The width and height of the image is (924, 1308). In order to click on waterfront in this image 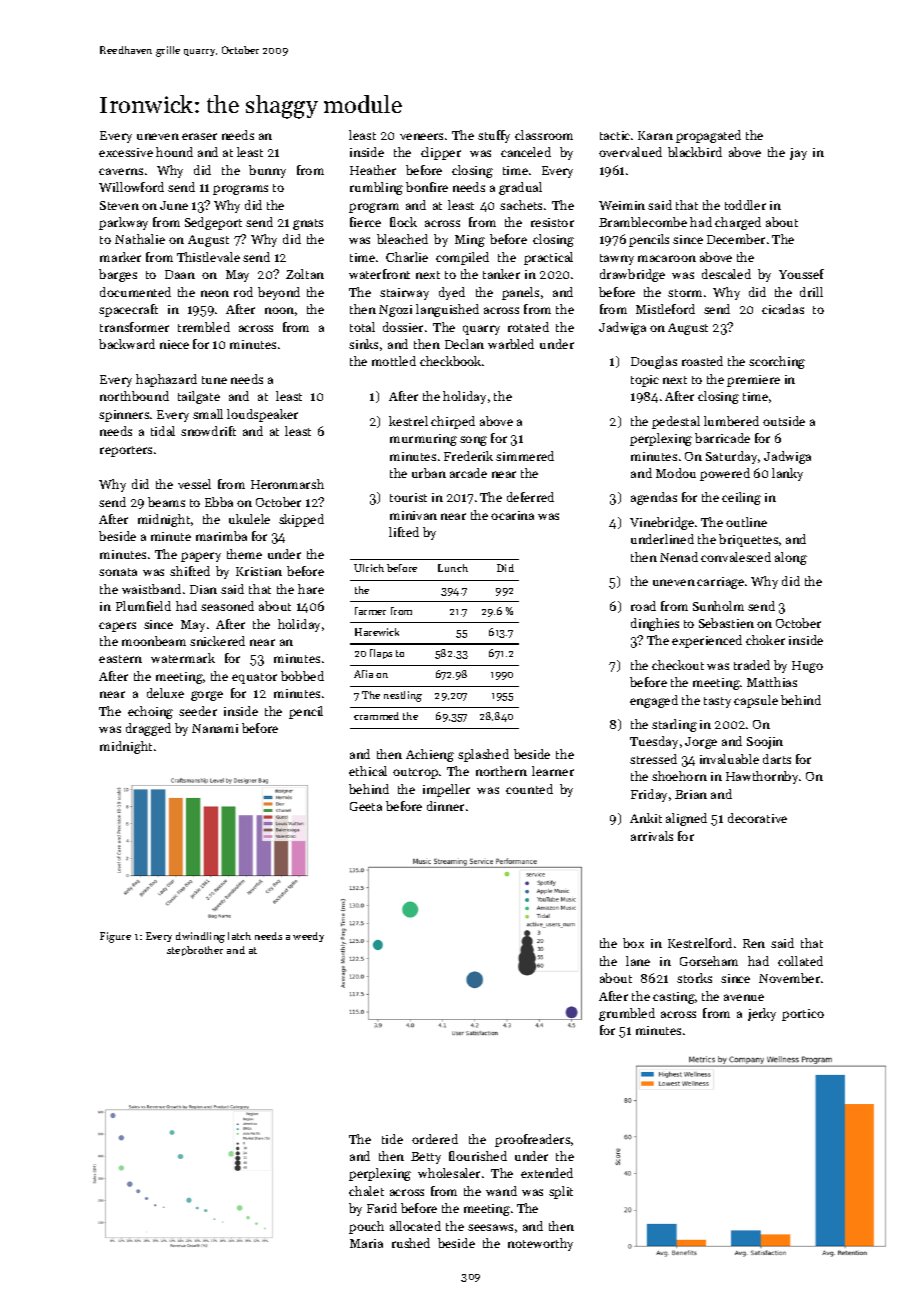, I will do `click(379, 274)`.
